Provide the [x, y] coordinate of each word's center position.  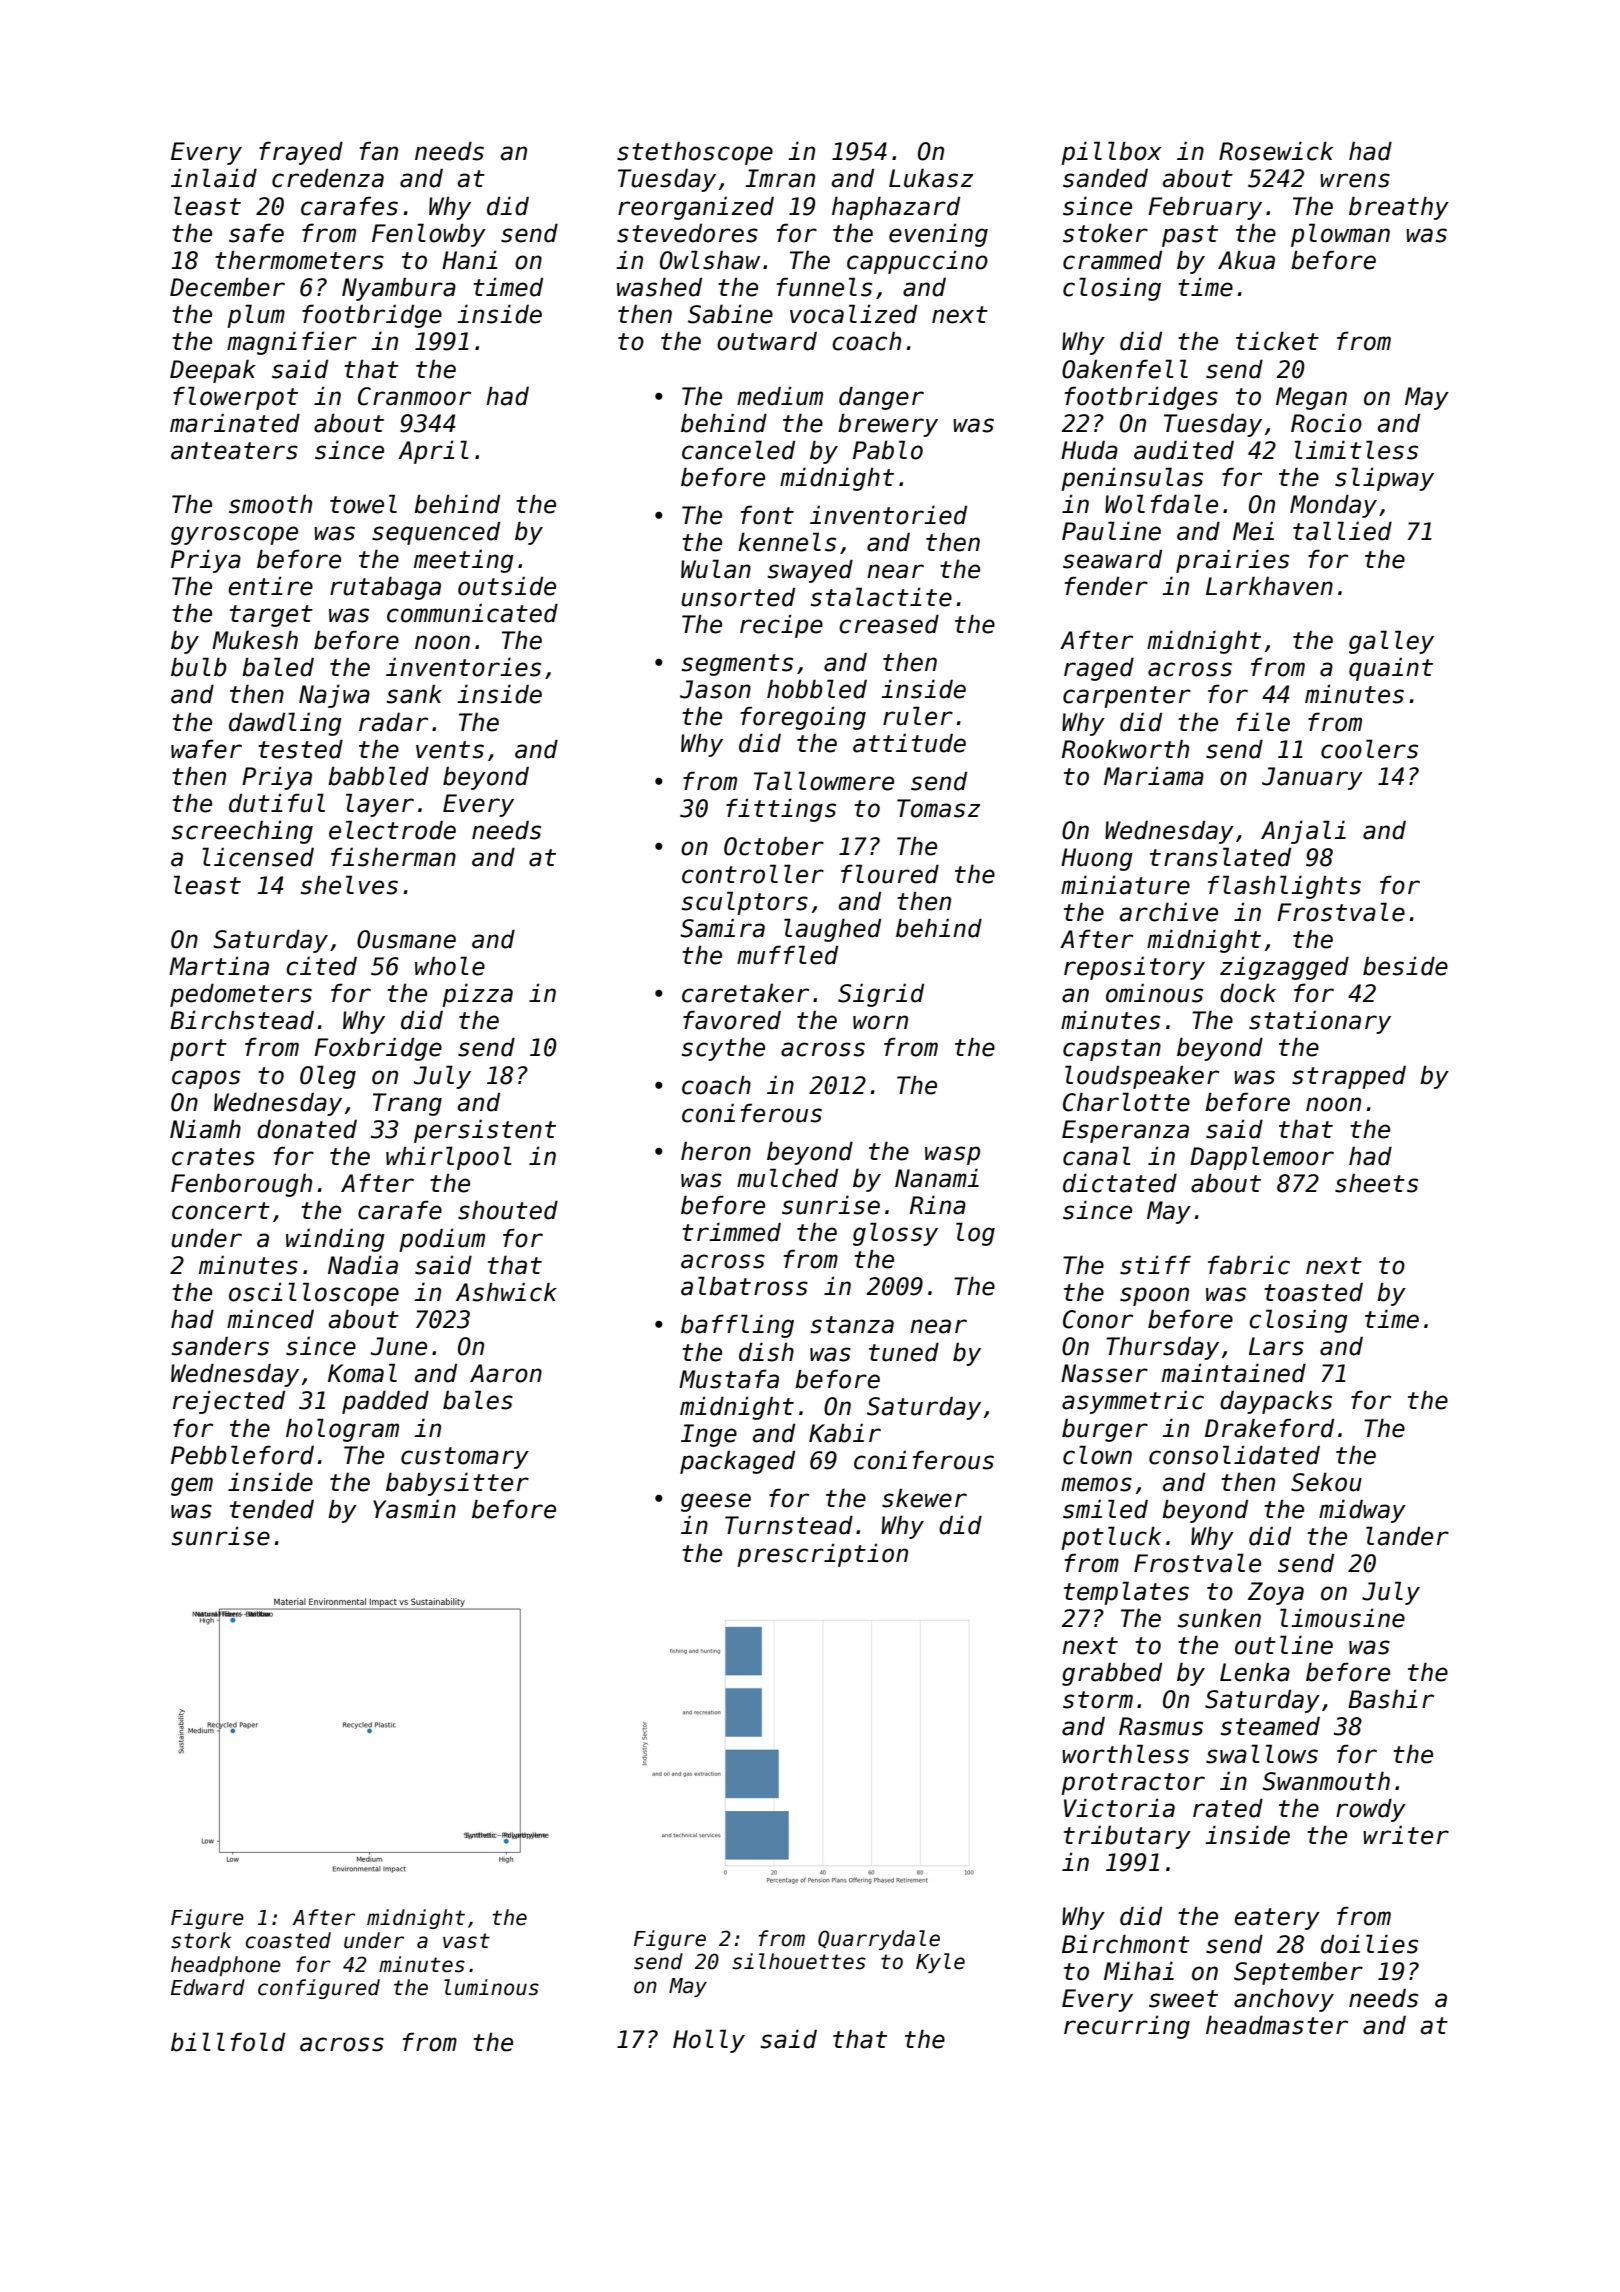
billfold [228, 2042]
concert [221, 1211]
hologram [342, 1430]
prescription [822, 1555]
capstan [1112, 1050]
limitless [1356, 450]
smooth [270, 504]
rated [1228, 1808]
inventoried [888, 515]
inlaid [214, 178]
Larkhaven [1269, 586]
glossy [895, 1234]
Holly [709, 2041]
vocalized [853, 314]
